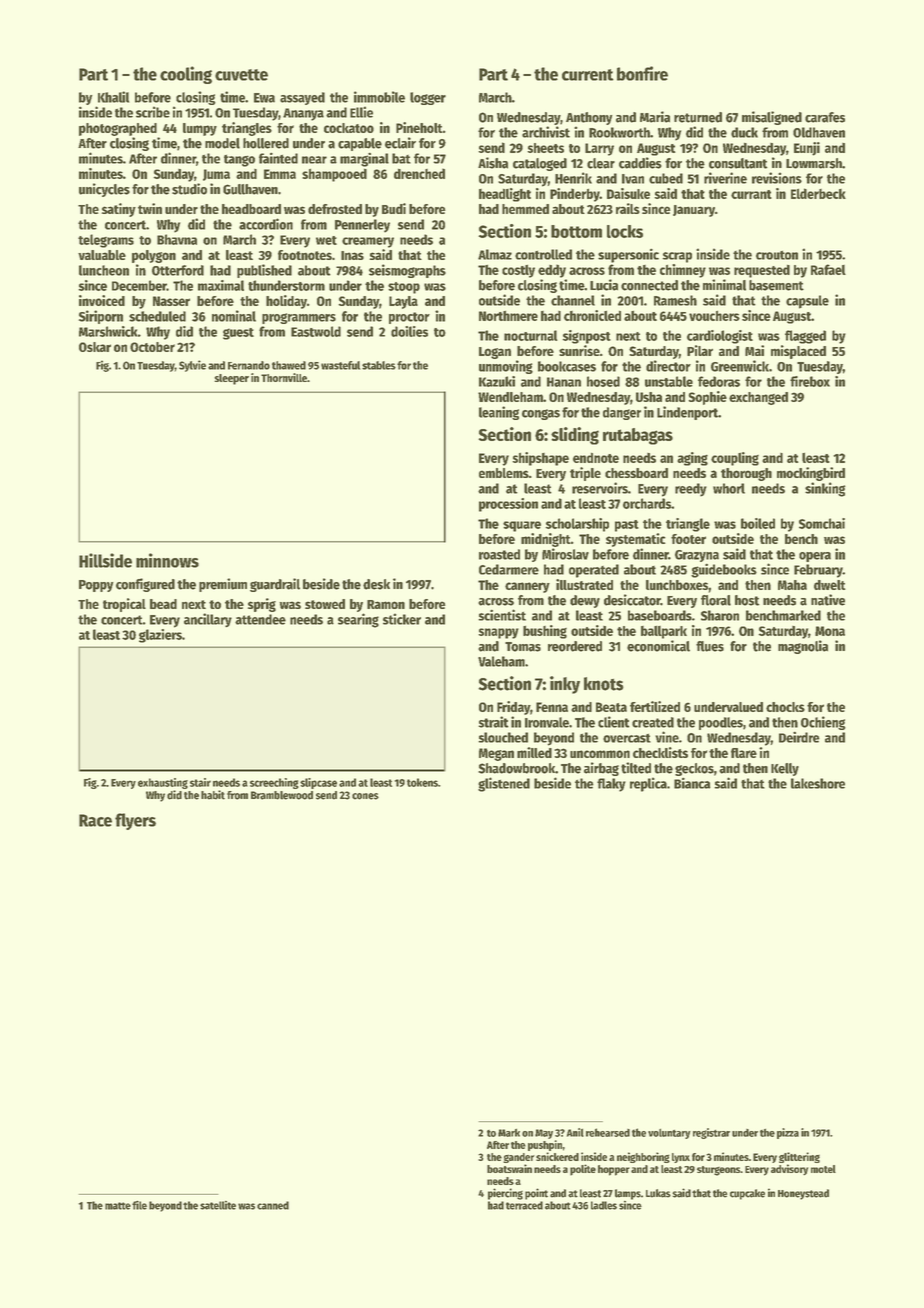  What do you see at coordinates (493, 722) in the image?
I see `strait` at bounding box center [493, 722].
